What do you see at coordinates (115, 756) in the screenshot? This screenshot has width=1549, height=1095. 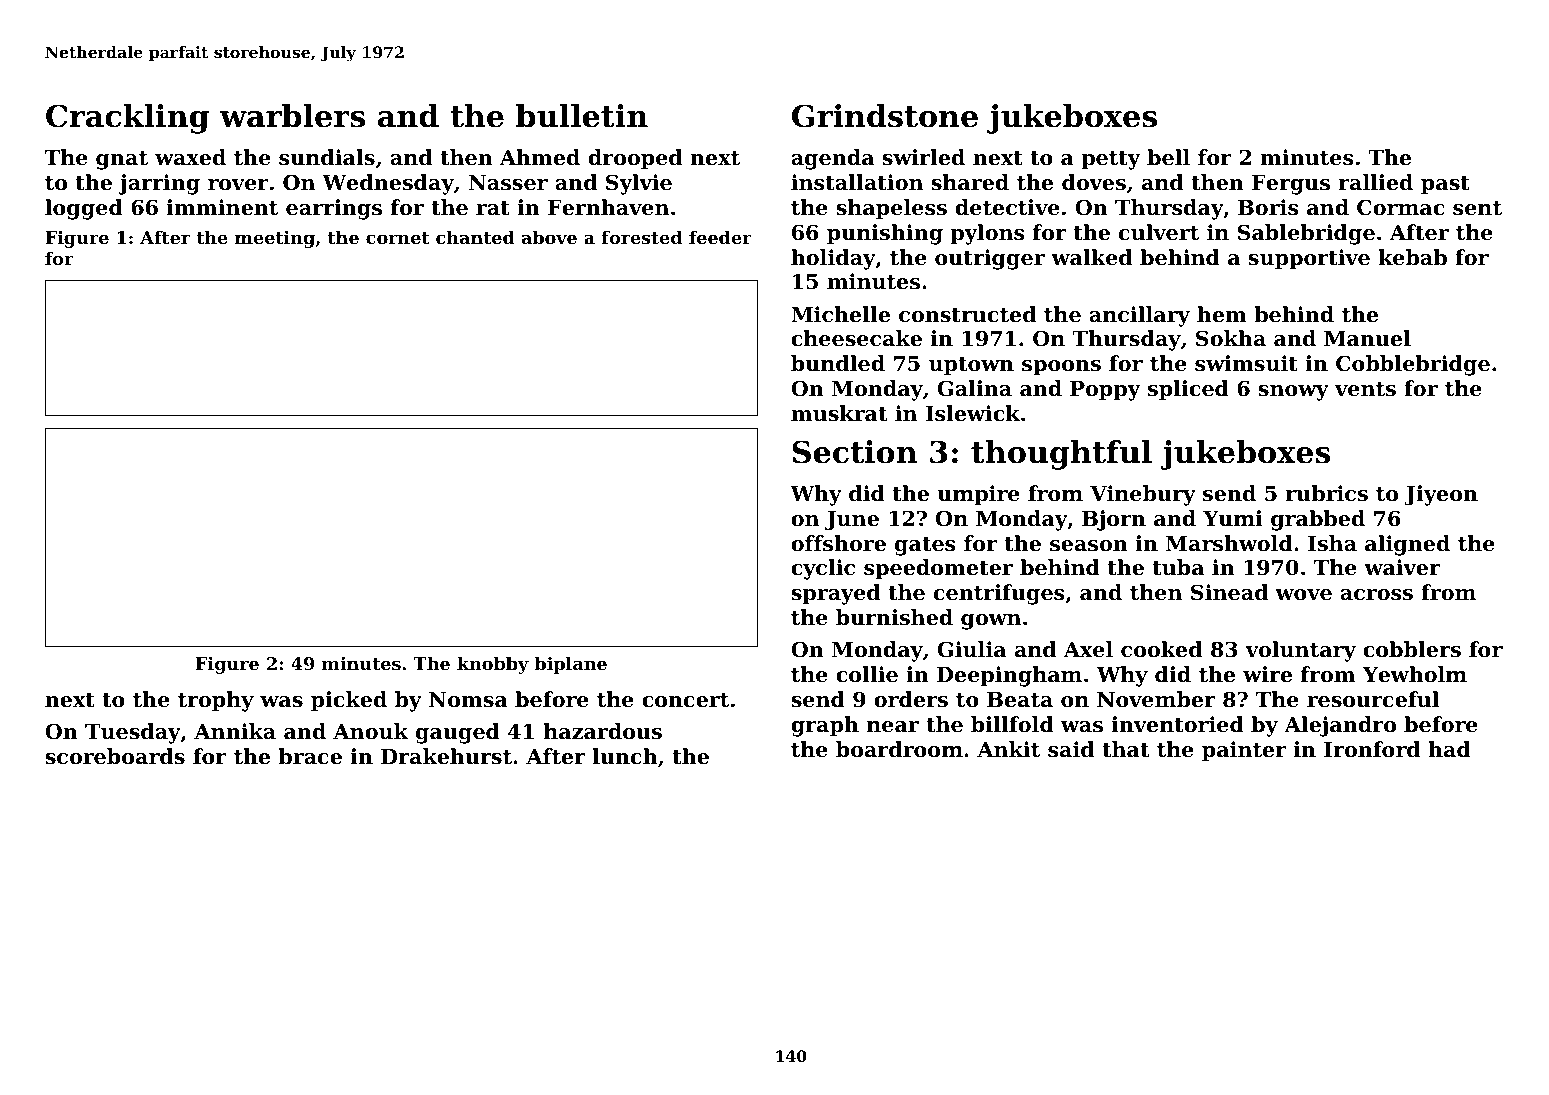 I see `scoreboards` at bounding box center [115, 756].
